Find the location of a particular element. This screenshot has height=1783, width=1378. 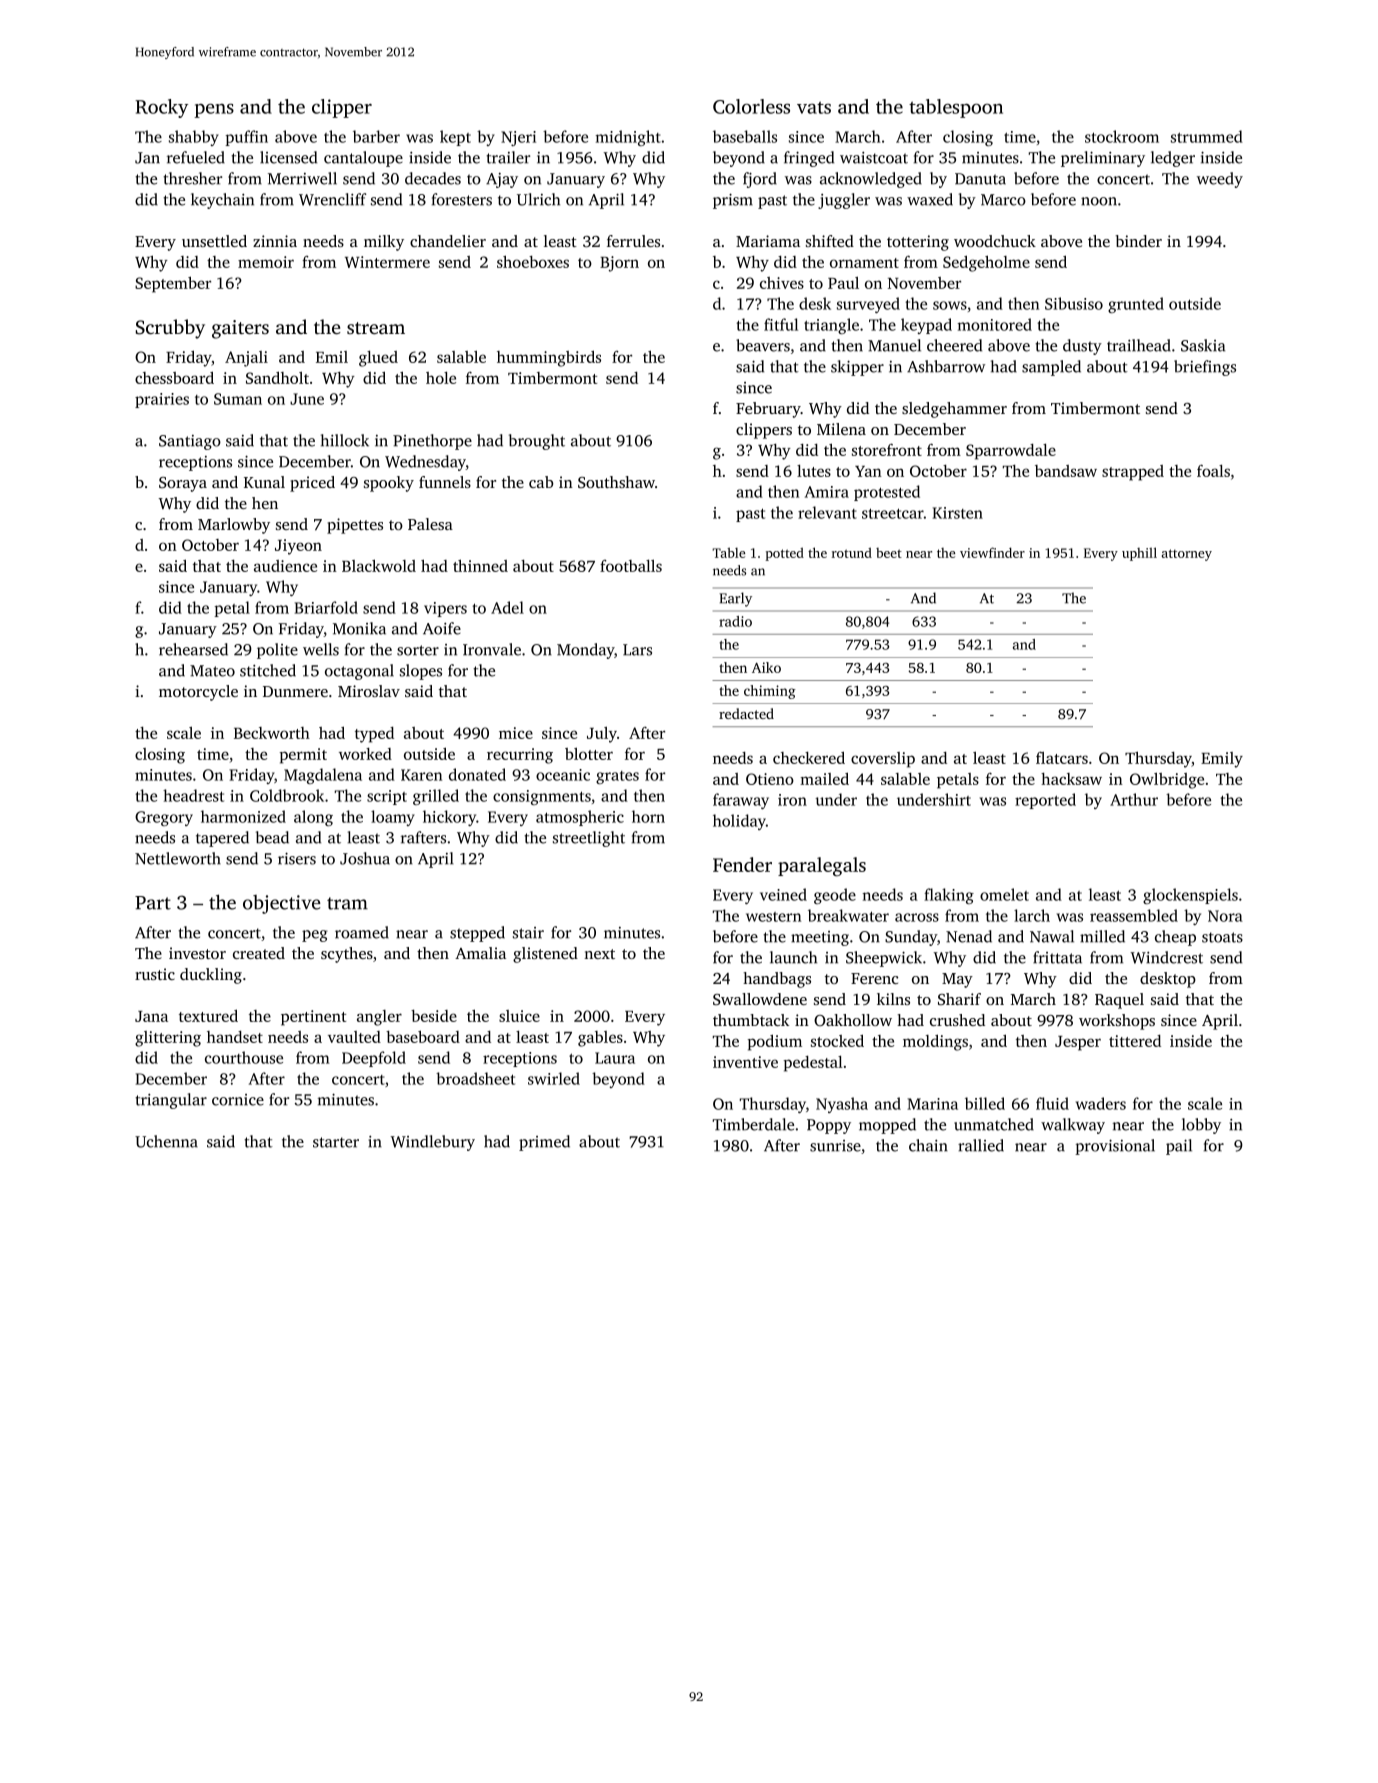

trailhead is located at coordinates (1139, 345).
